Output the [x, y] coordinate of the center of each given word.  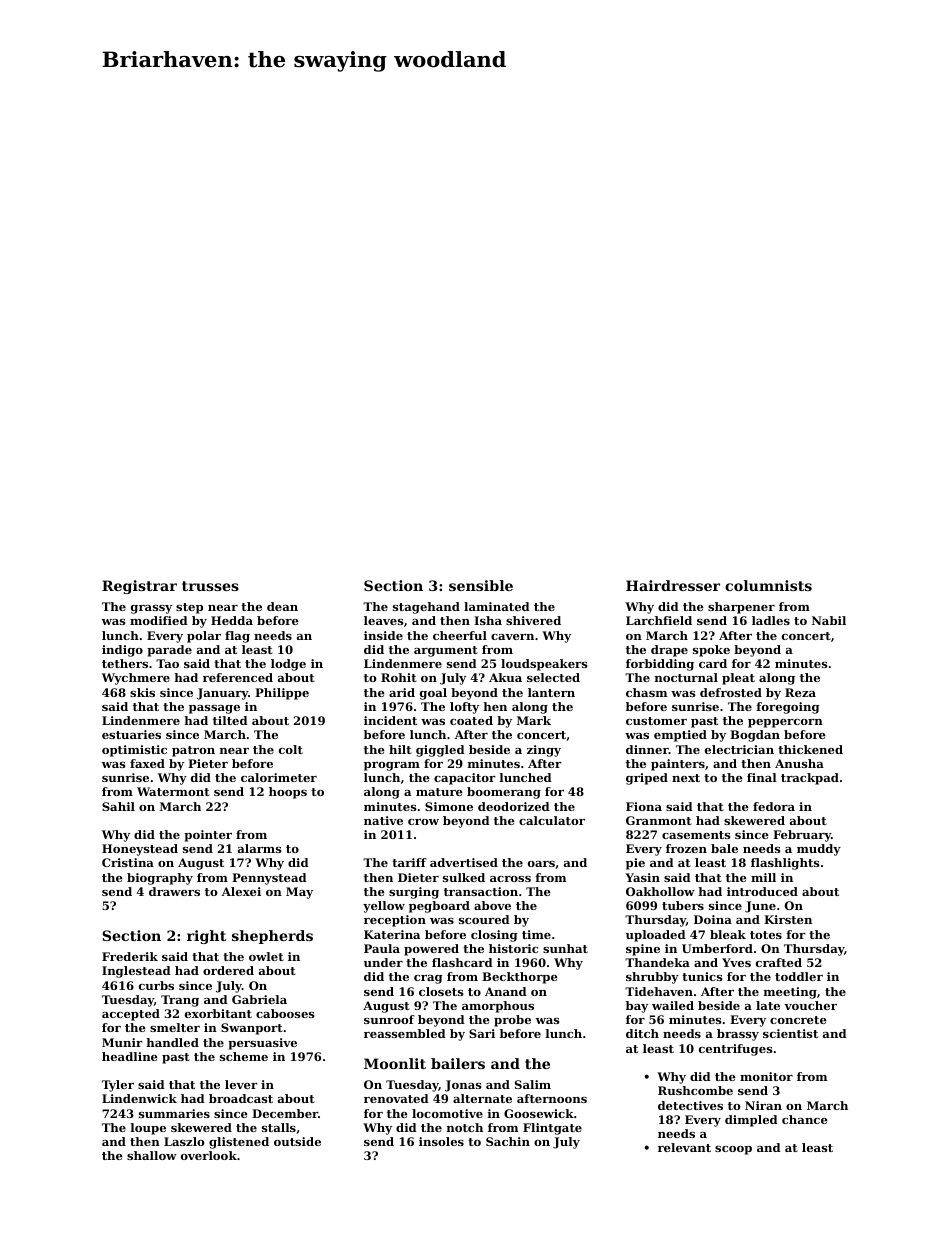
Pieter [208, 763]
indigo [122, 651]
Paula [382, 948]
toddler [799, 976]
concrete [798, 1020]
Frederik [130, 956]
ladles [771, 620]
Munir [122, 1042]
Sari [482, 1033]
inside [383, 635]
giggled [440, 751]
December [285, 1113]
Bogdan [755, 736]
